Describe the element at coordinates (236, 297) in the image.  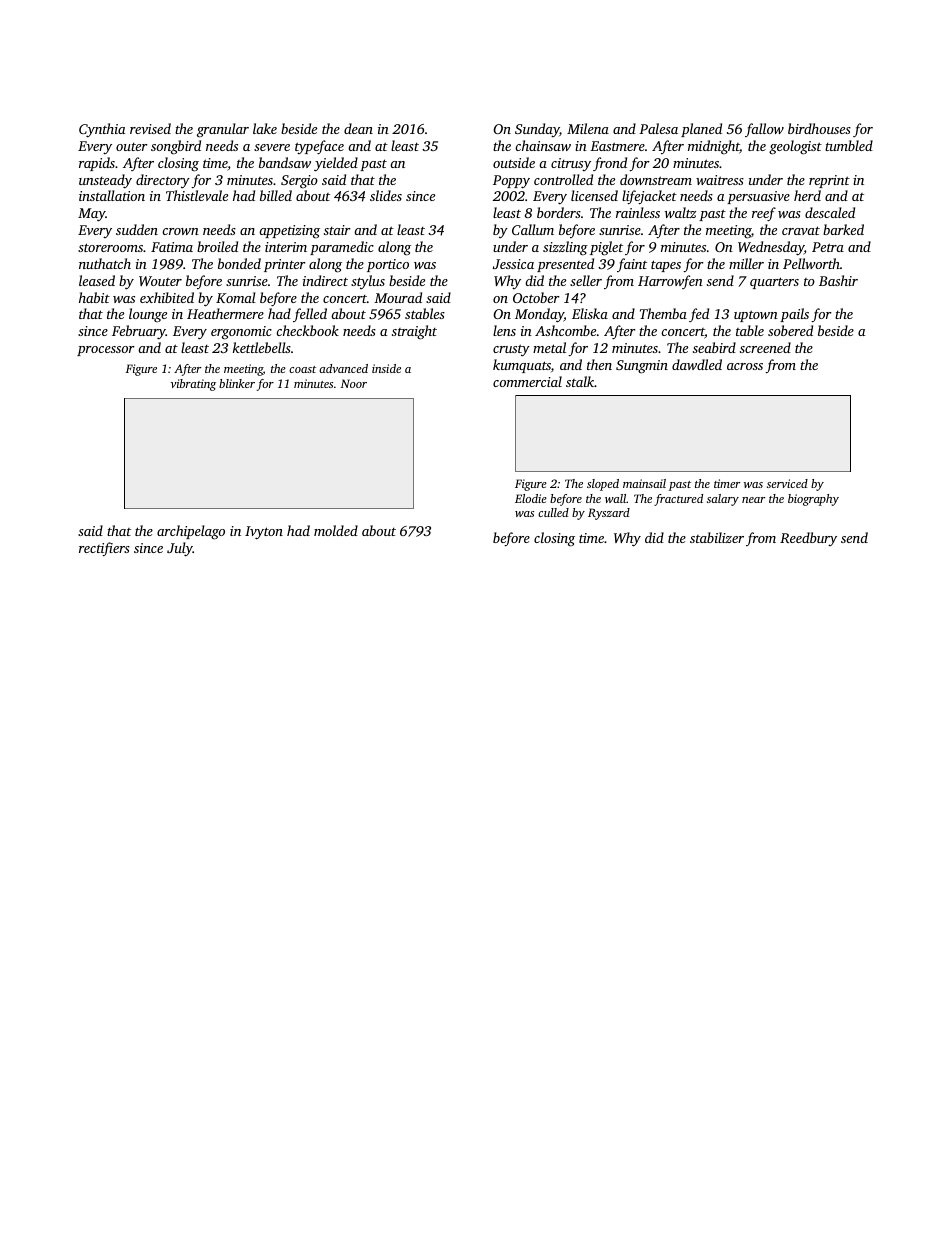
I see `Komal` at that location.
